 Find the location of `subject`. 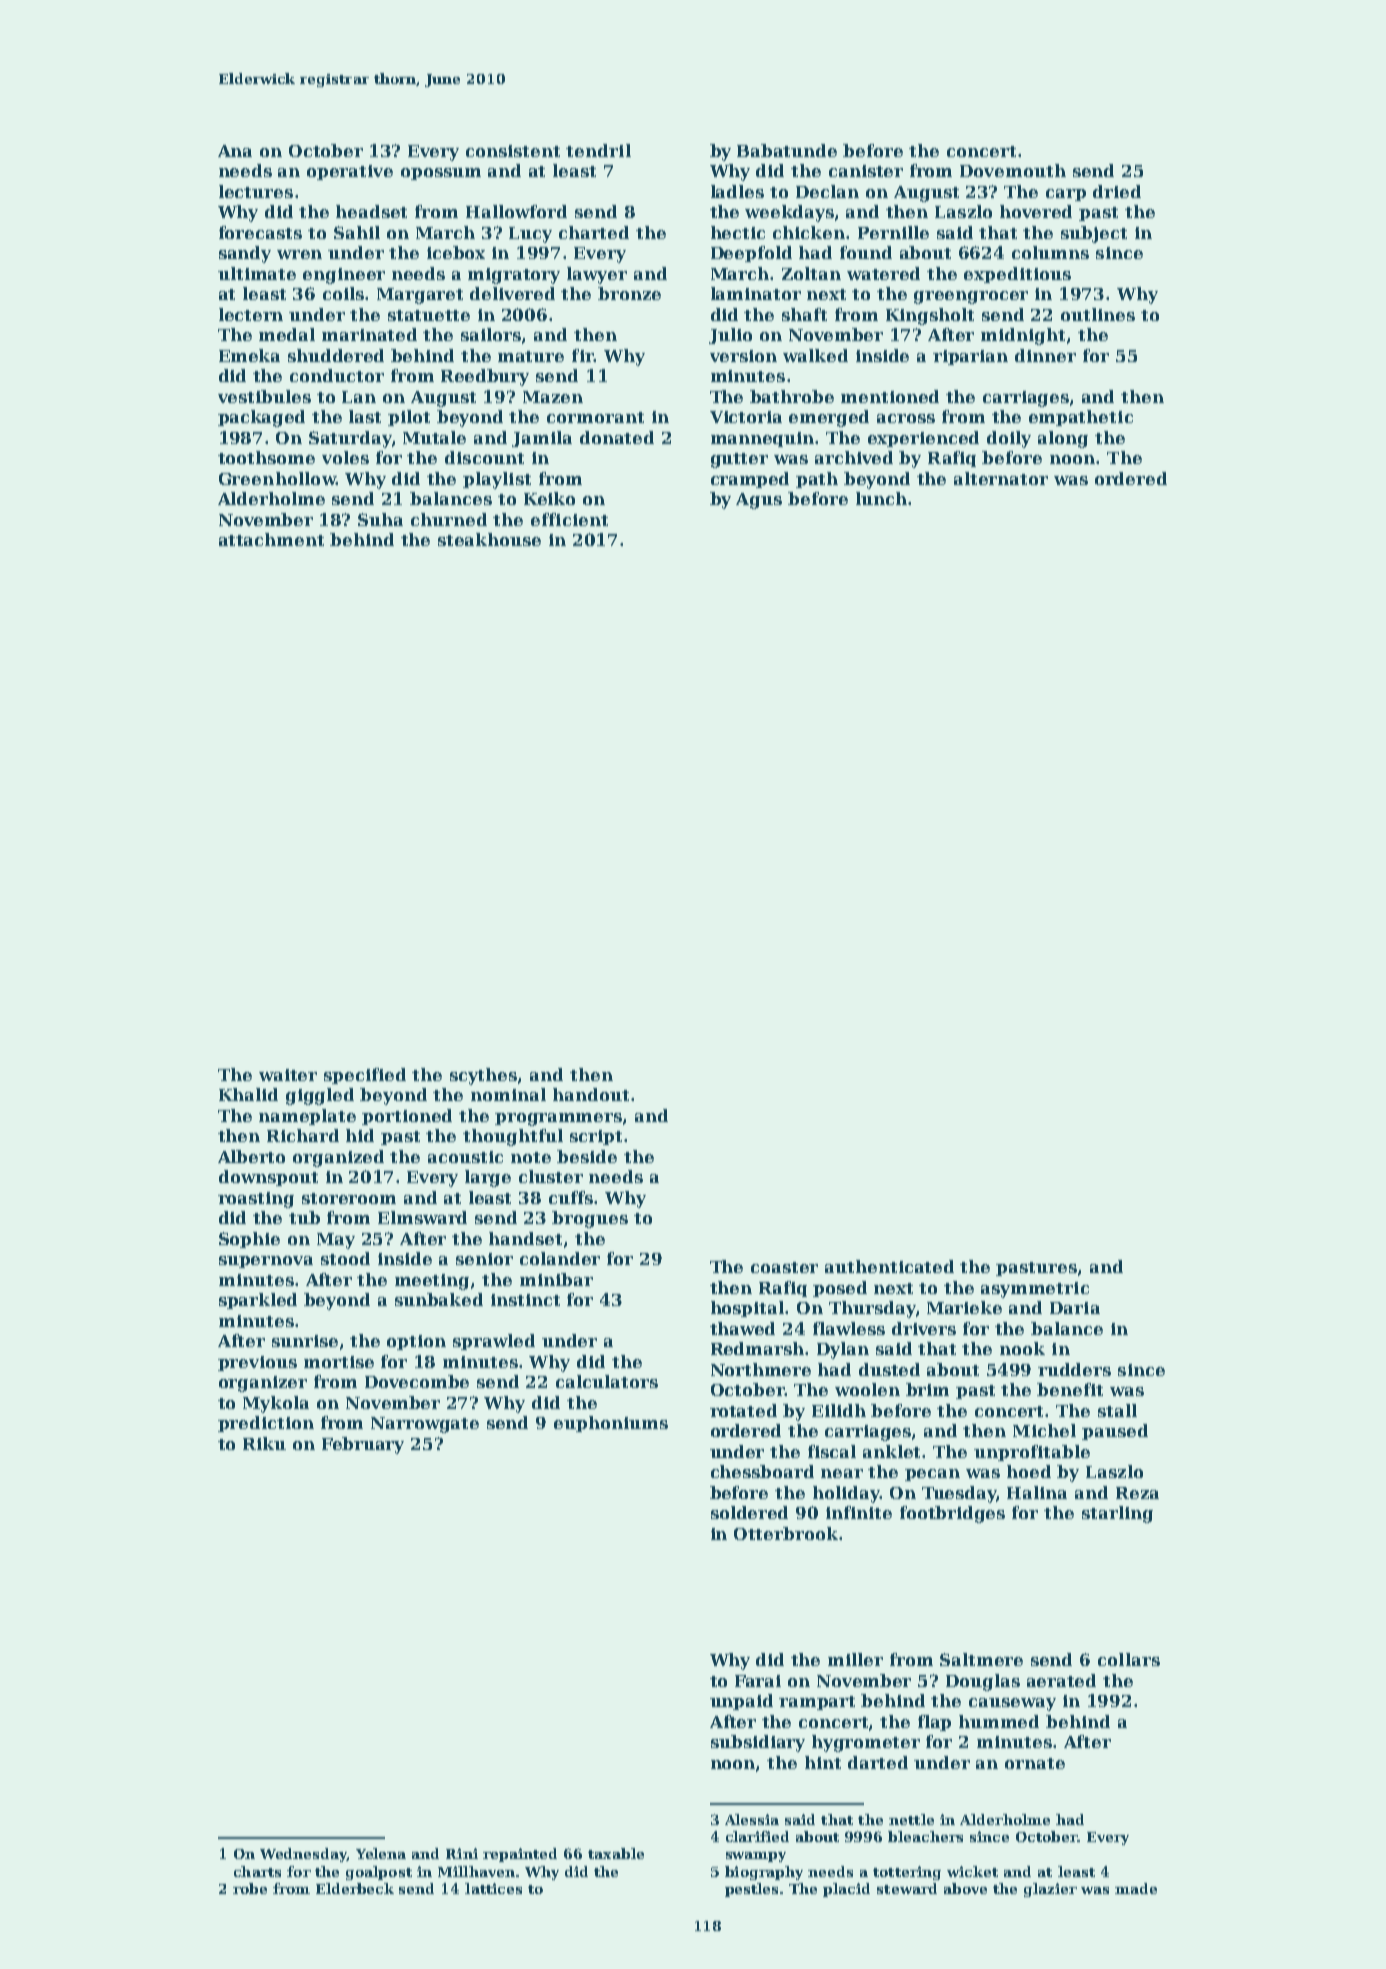

subject is located at coordinates (1094, 234).
